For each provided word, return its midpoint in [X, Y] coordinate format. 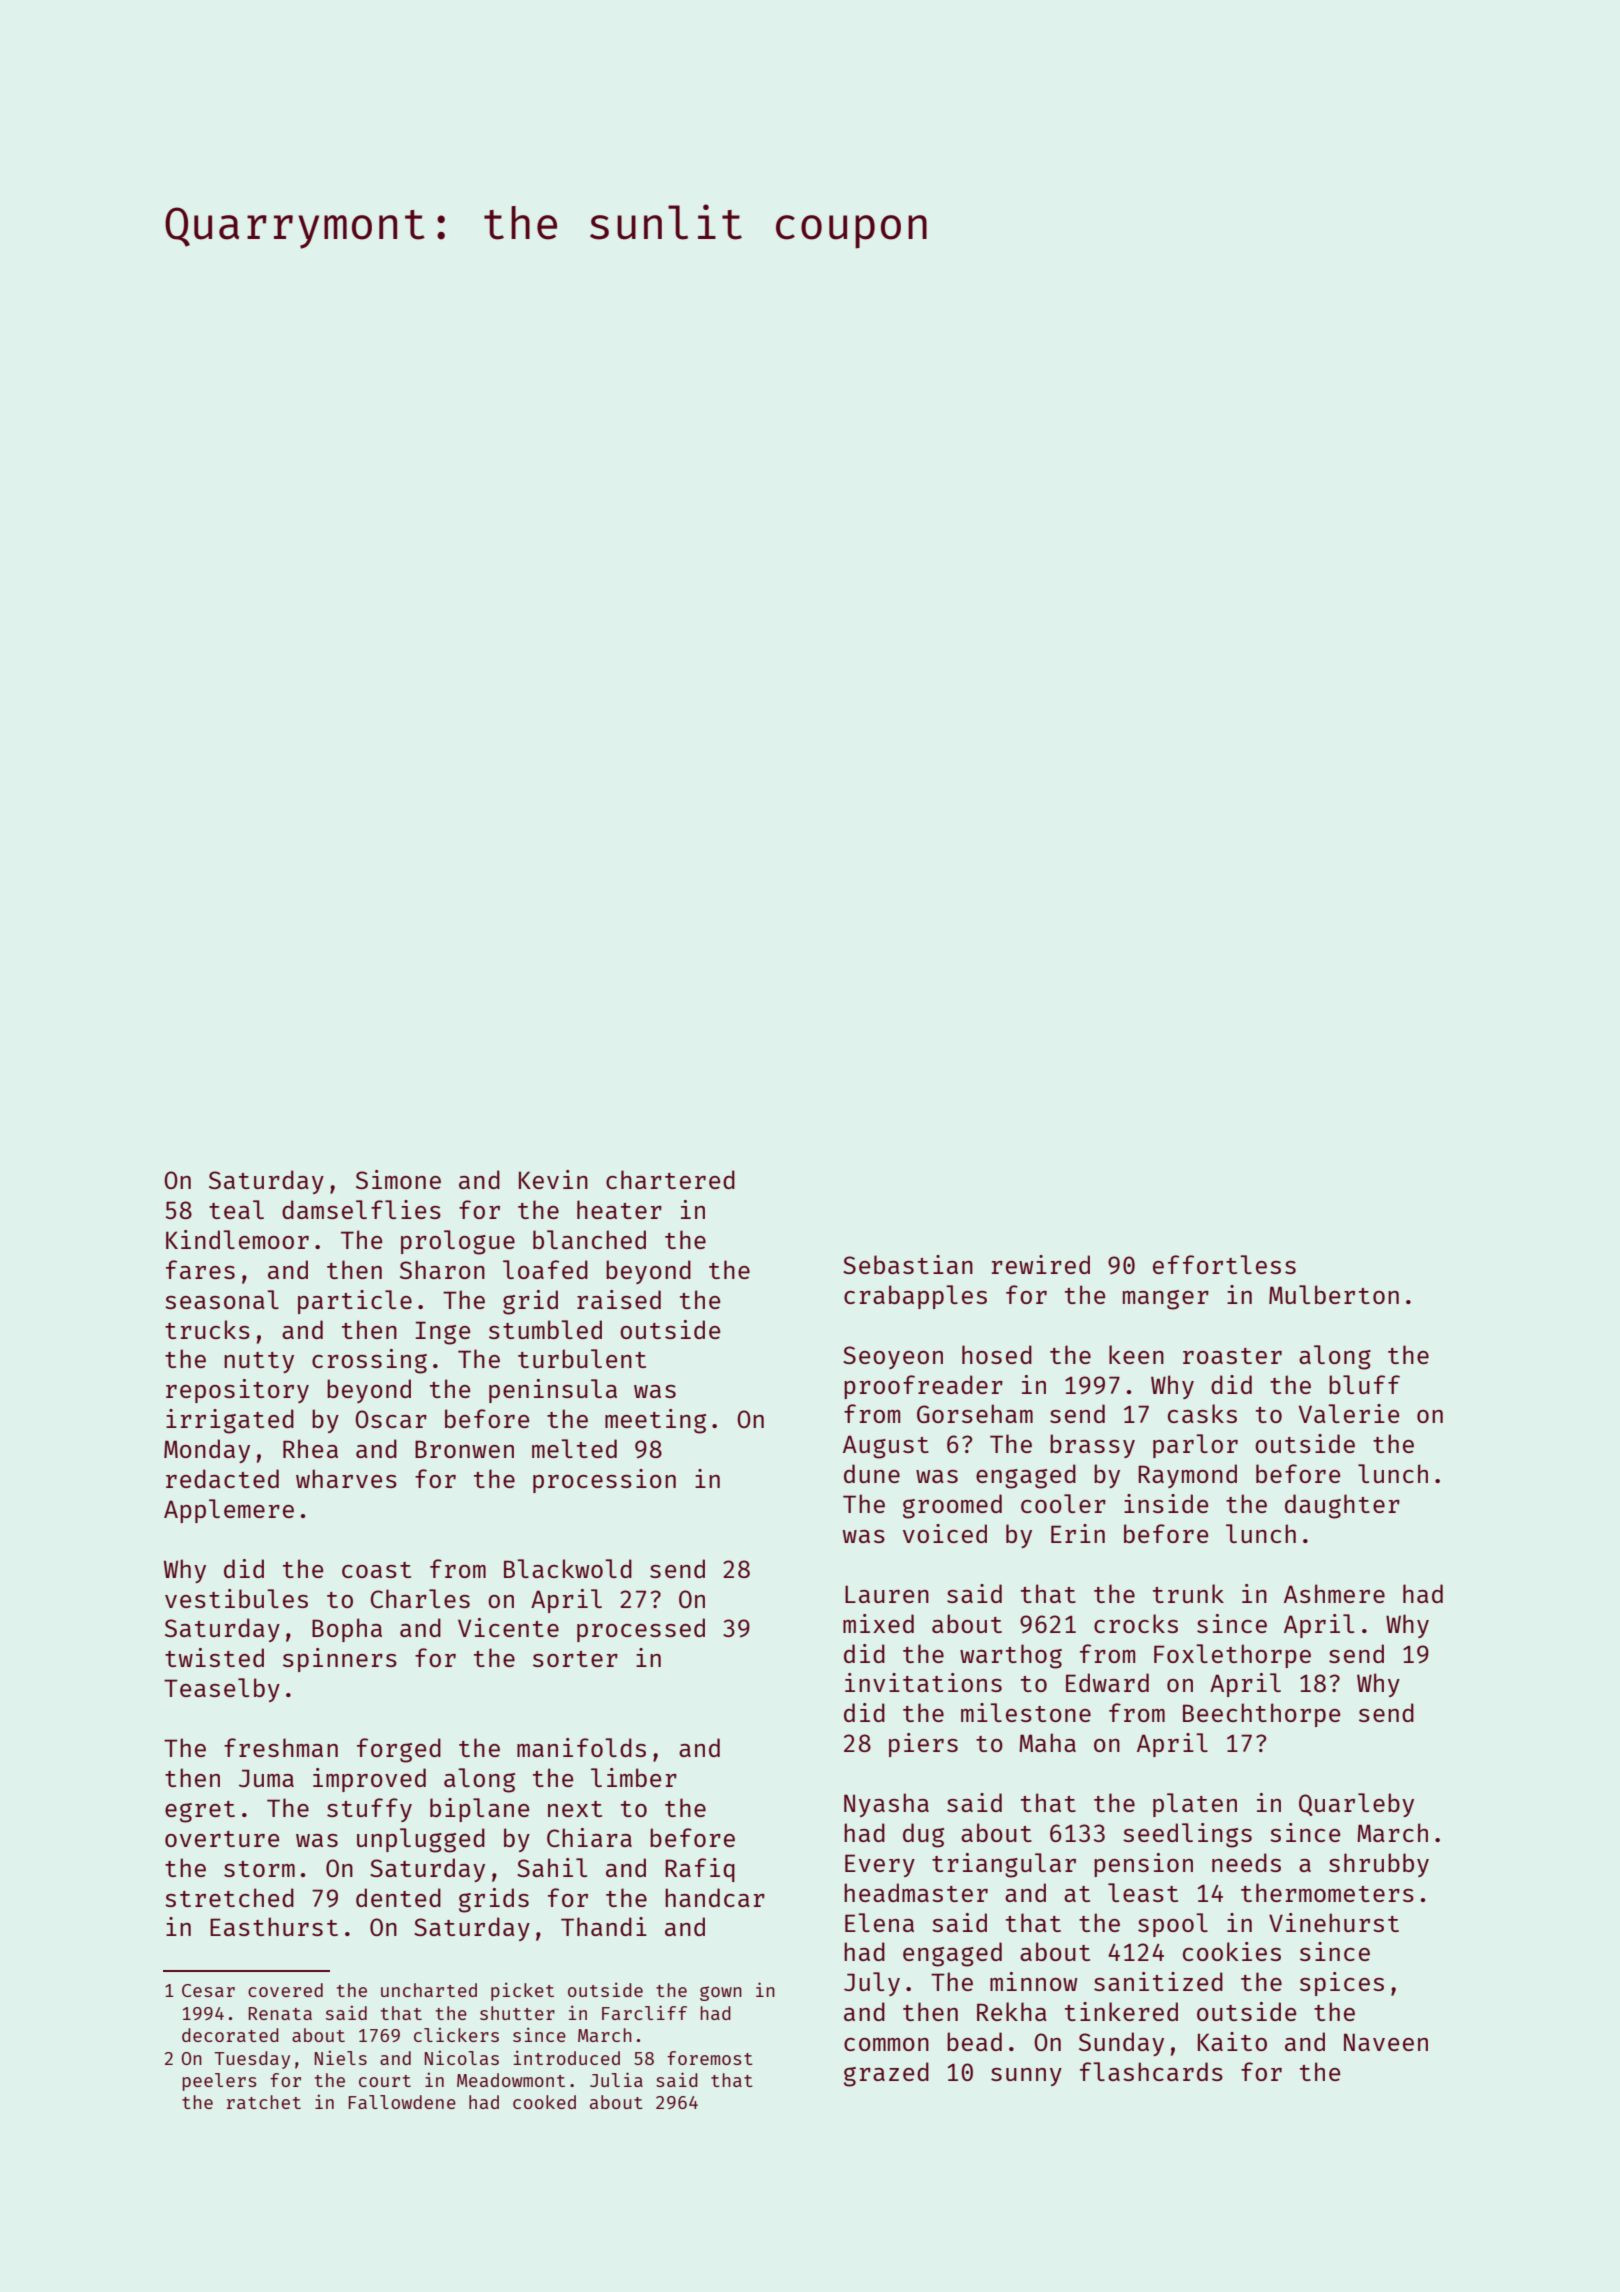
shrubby [1379, 1865]
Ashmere [1334, 1593]
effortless [1224, 1264]
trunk [1188, 1593]
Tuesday [252, 2060]
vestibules [236, 1598]
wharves [346, 1478]
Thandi [604, 1926]
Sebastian [908, 1264]
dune [872, 1473]
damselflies [361, 1209]
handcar [715, 1897]
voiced [945, 1533]
